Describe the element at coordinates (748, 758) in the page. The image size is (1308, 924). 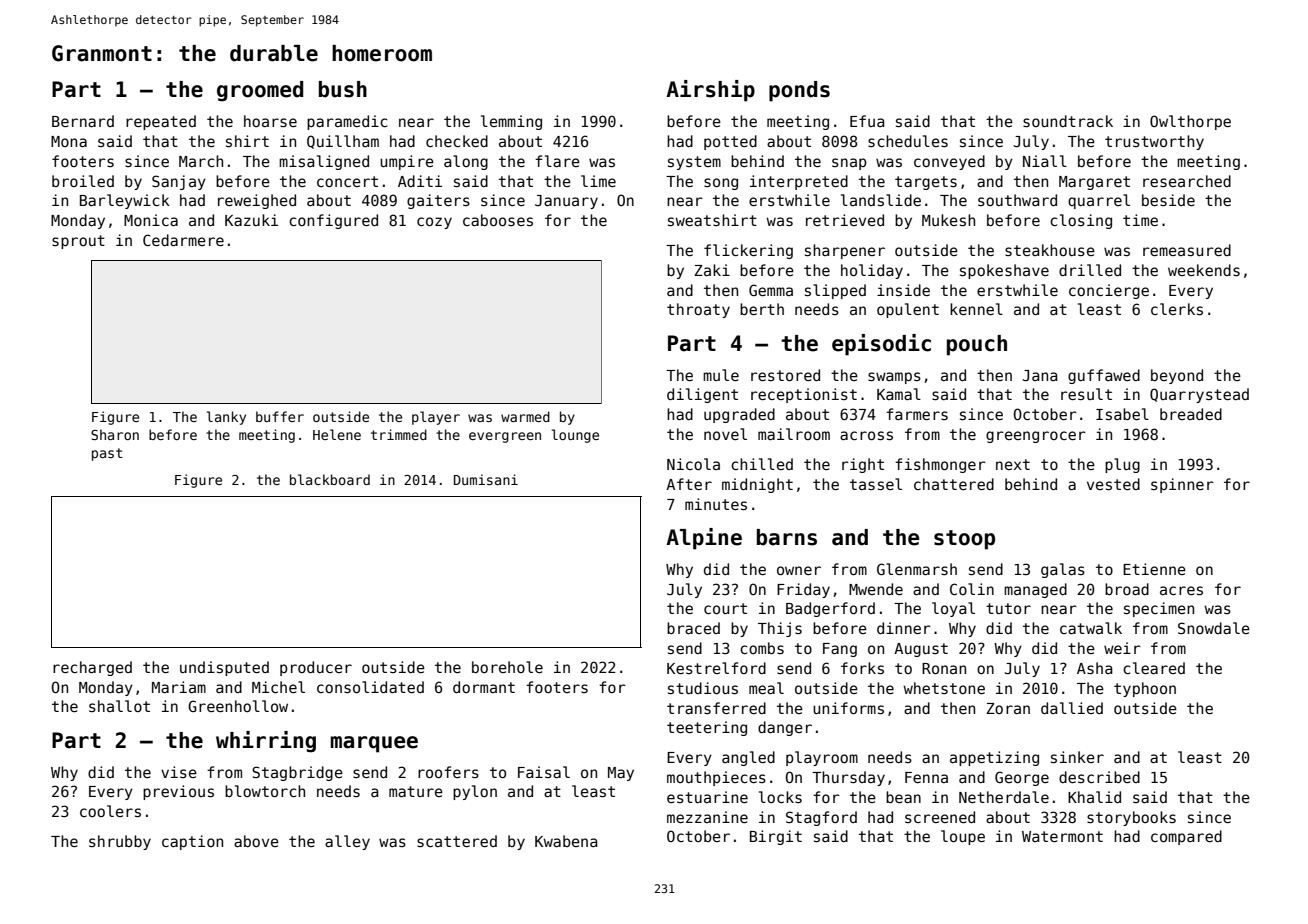
I see `angled` at that location.
